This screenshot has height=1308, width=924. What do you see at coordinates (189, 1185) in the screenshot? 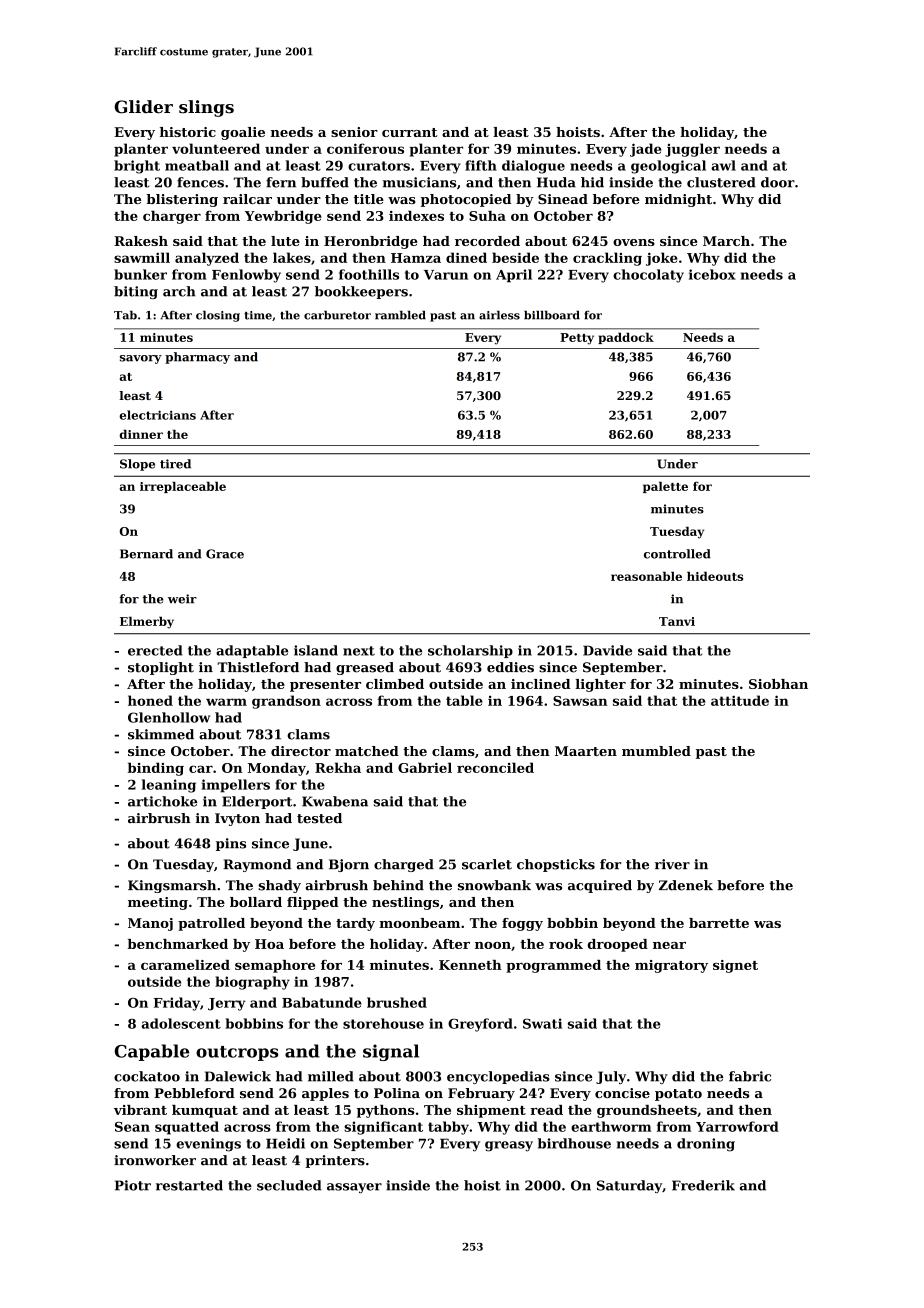
I see `restarted` at bounding box center [189, 1185].
